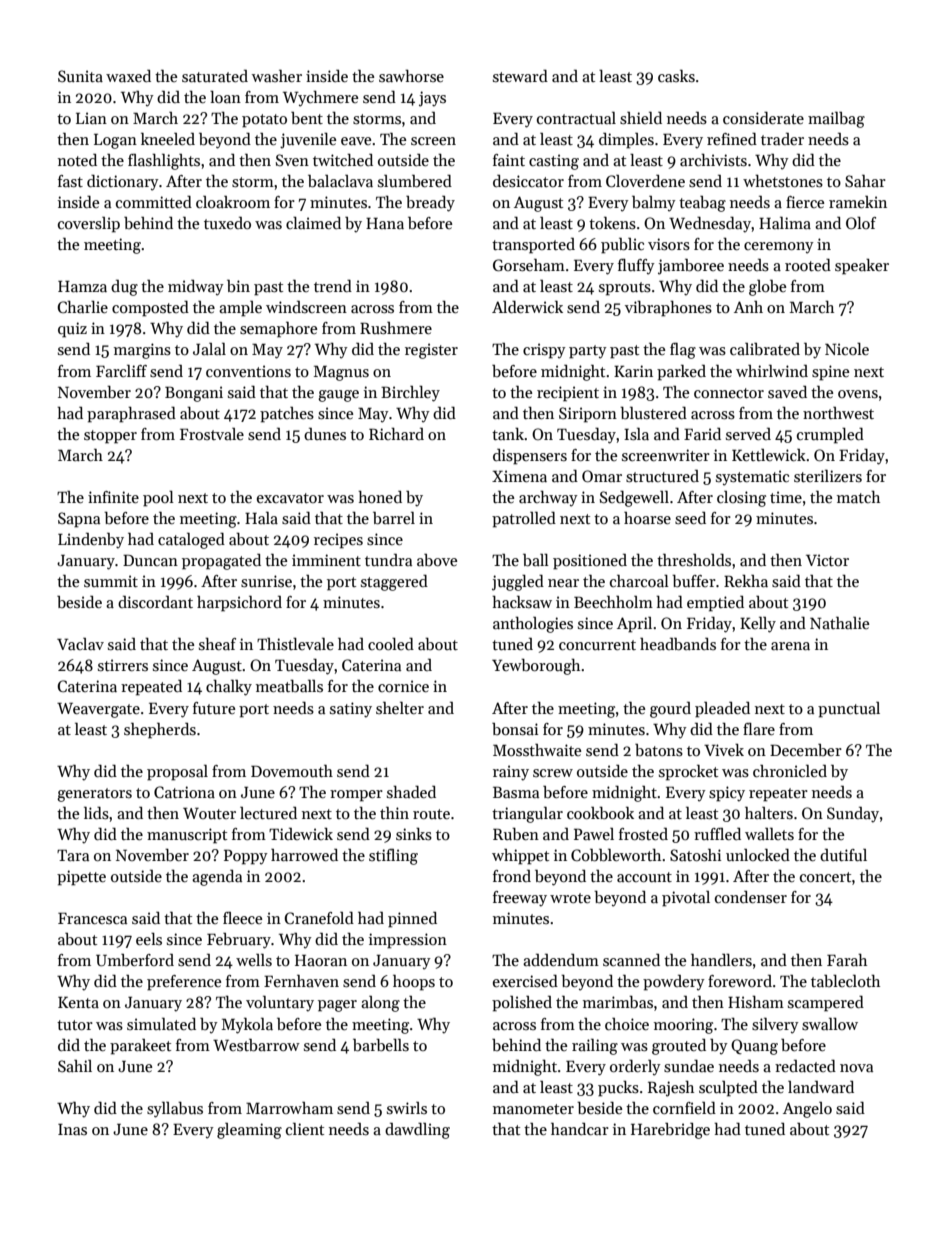  What do you see at coordinates (836, 119) in the page?
I see `mailbag` at bounding box center [836, 119].
